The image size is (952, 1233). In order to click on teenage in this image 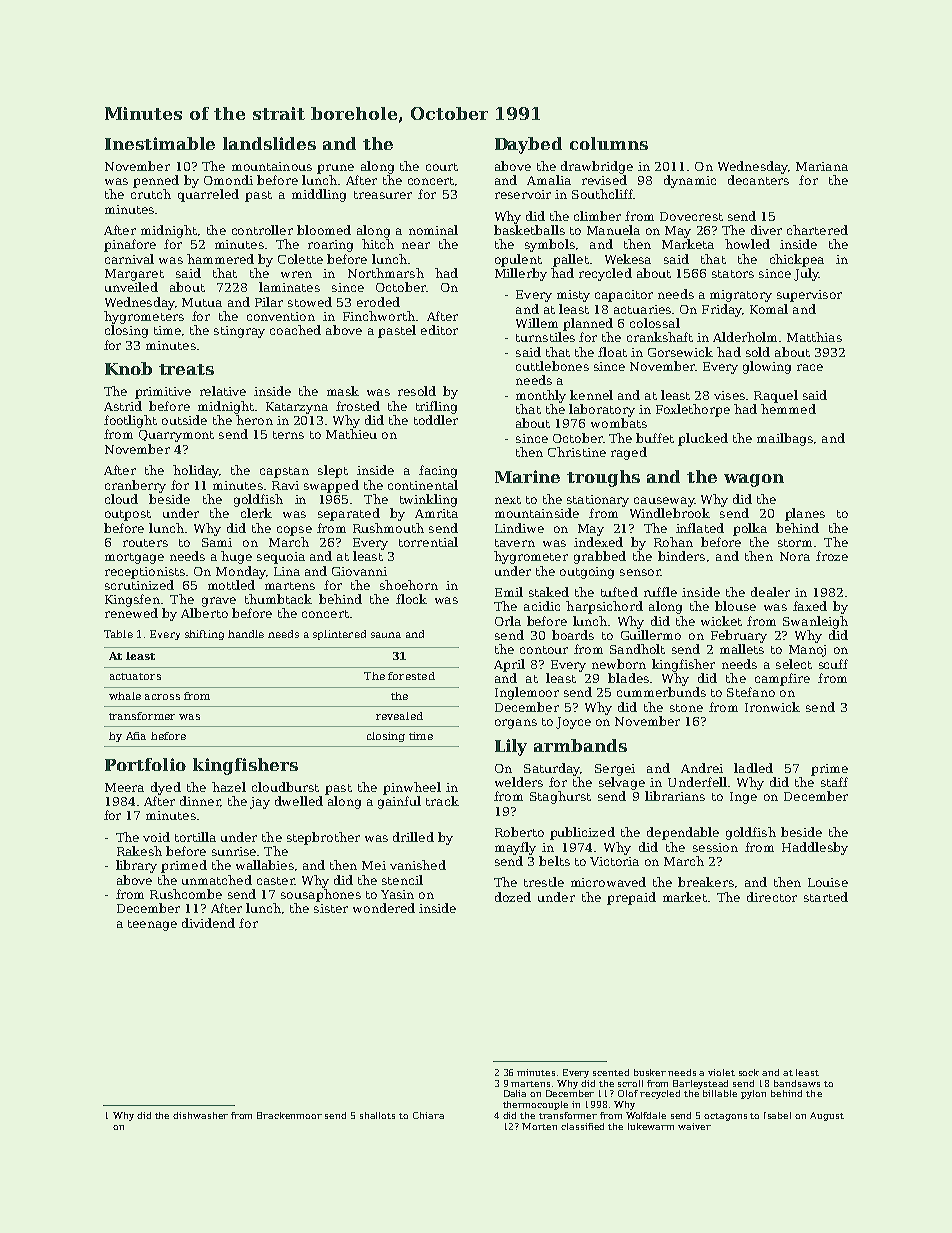, I will do `click(152, 925)`.
